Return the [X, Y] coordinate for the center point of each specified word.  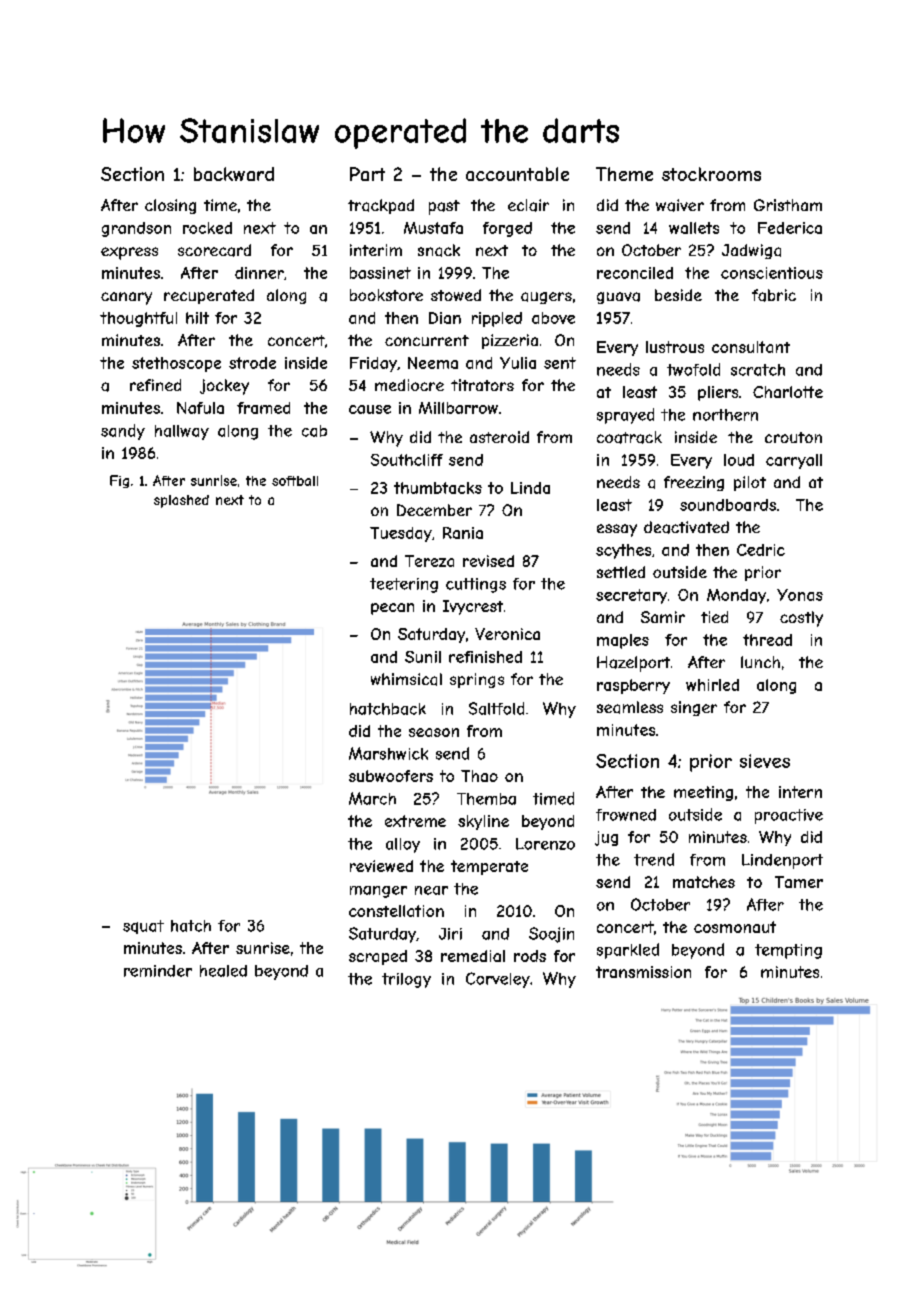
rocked [207, 228]
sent [560, 363]
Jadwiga [751, 251]
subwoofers [391, 776]
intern [800, 792]
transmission [643, 972]
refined [155, 385]
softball [295, 481]
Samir [663, 617]
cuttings [476, 585]
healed [223, 971]
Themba [486, 799]
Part [367, 174]
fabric [774, 295]
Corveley [498, 980]
